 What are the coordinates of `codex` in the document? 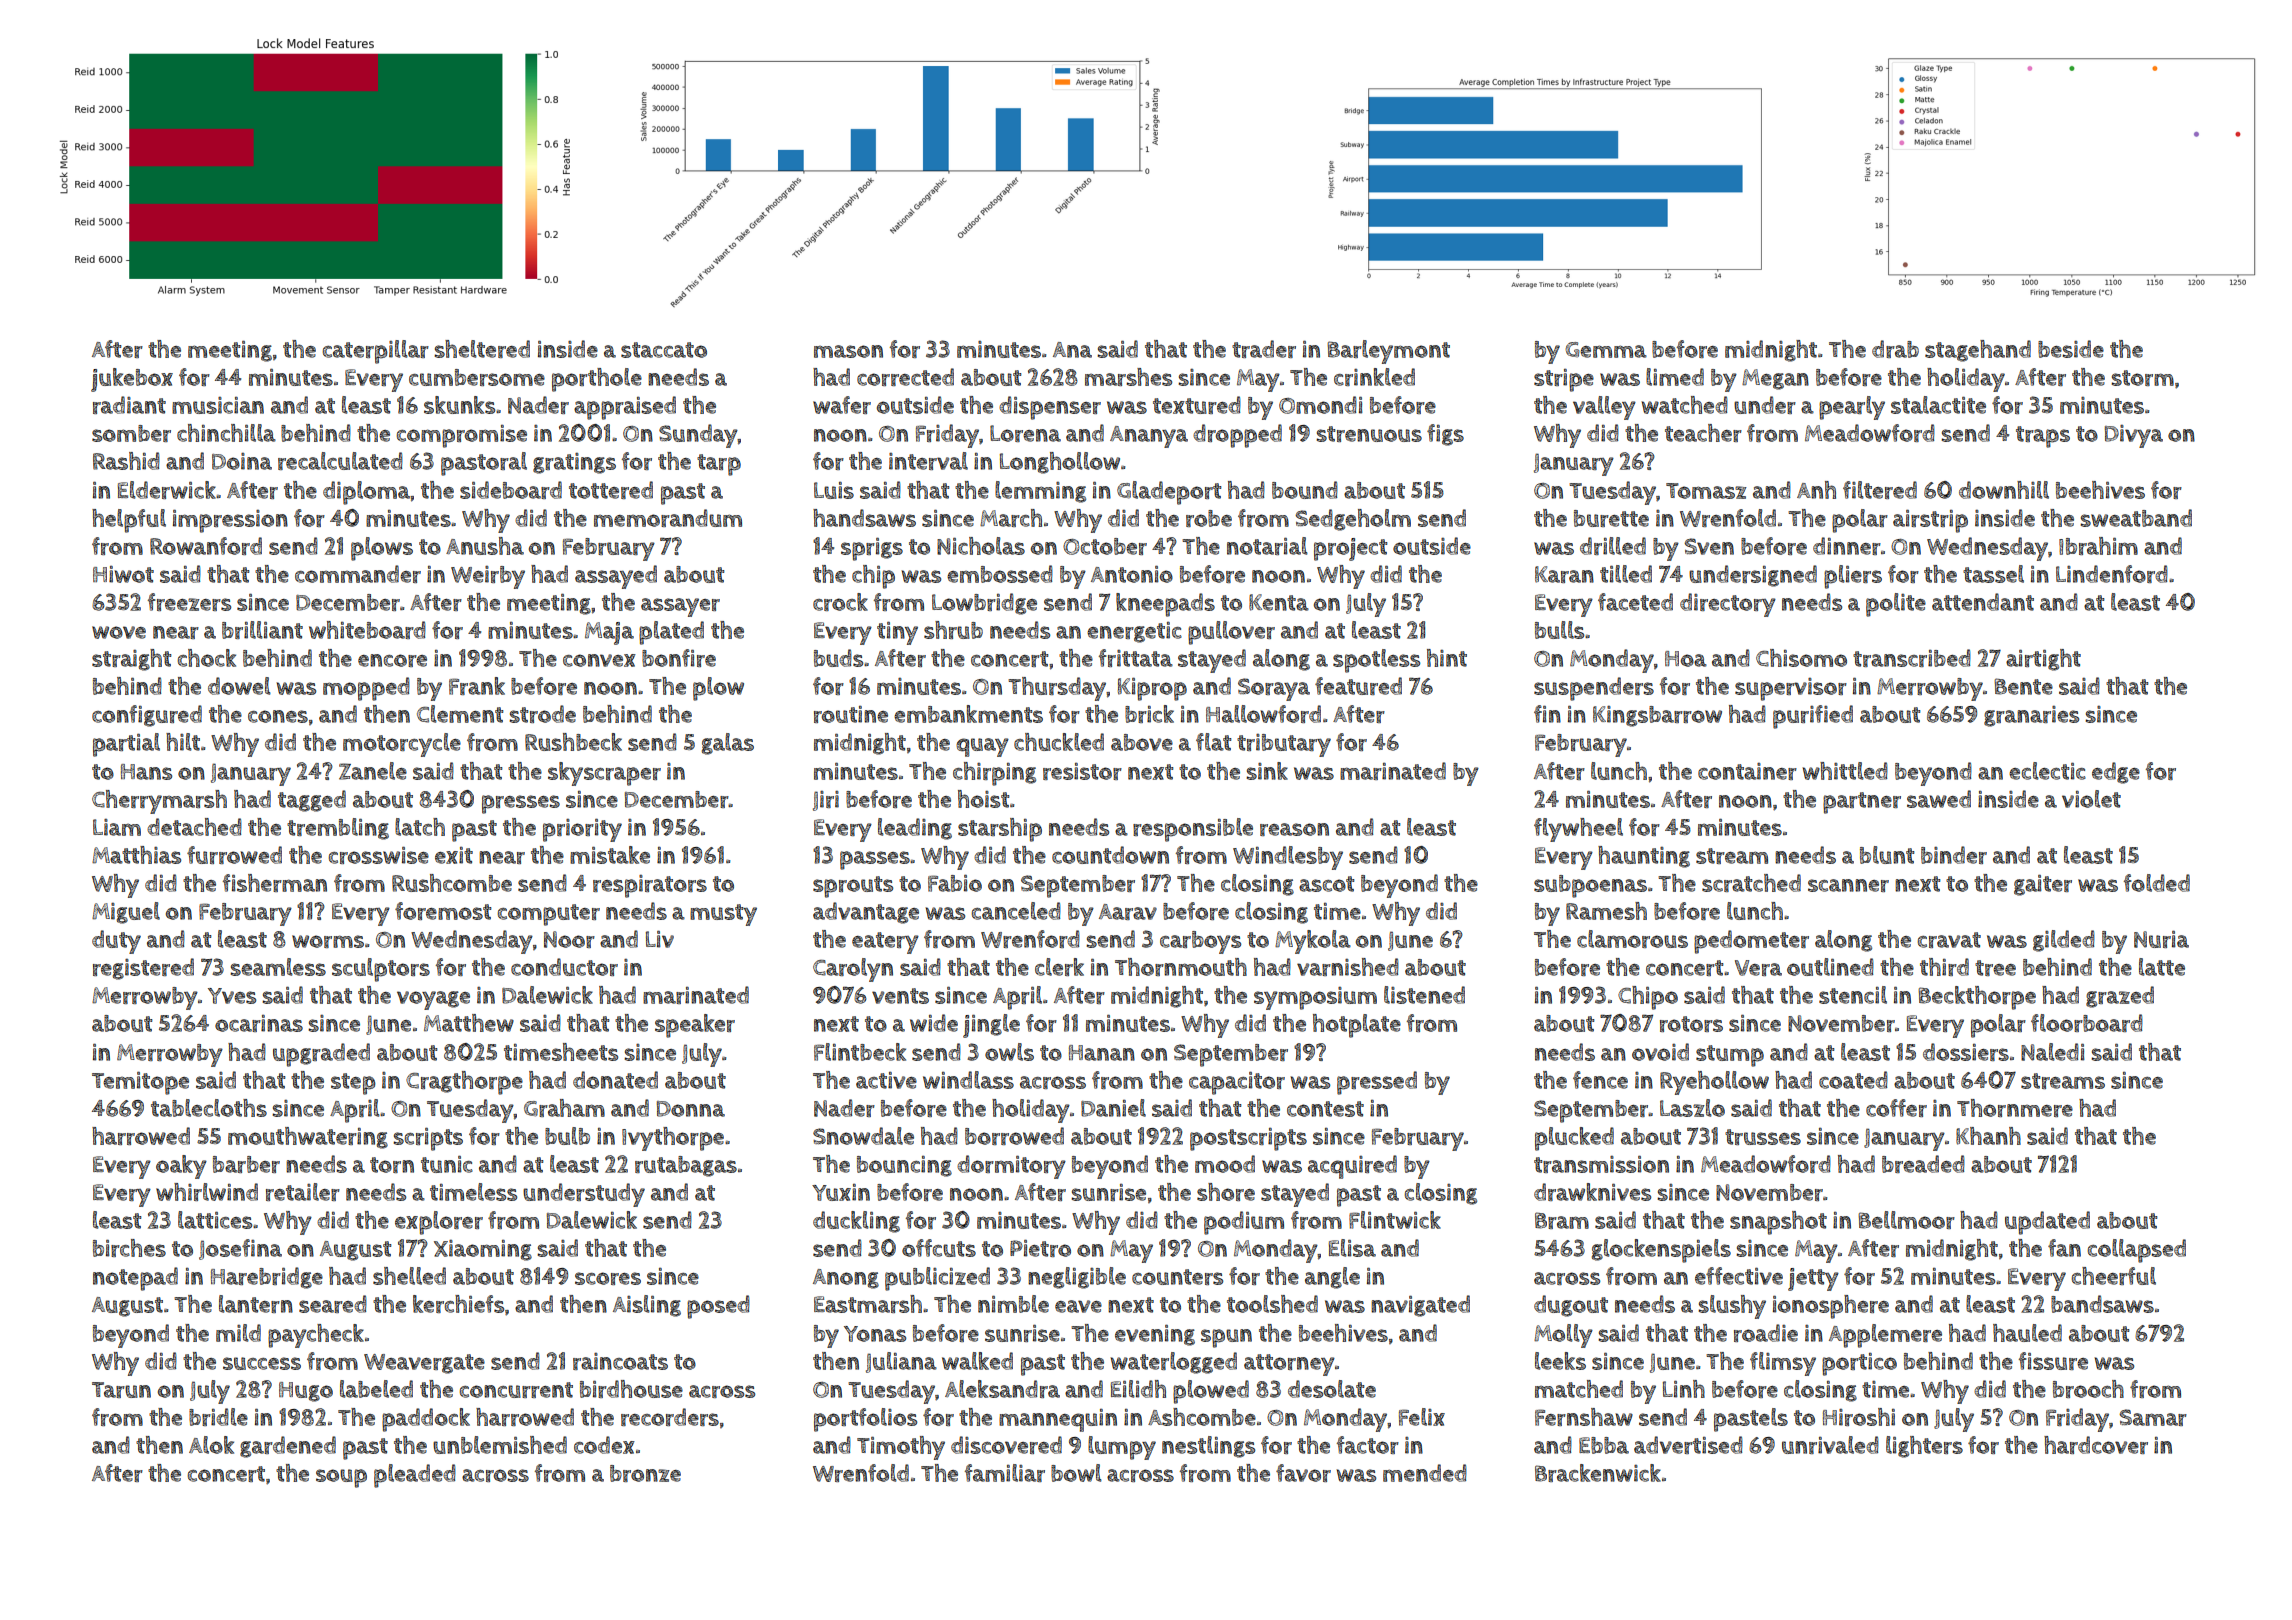 It's located at (604, 1445).
